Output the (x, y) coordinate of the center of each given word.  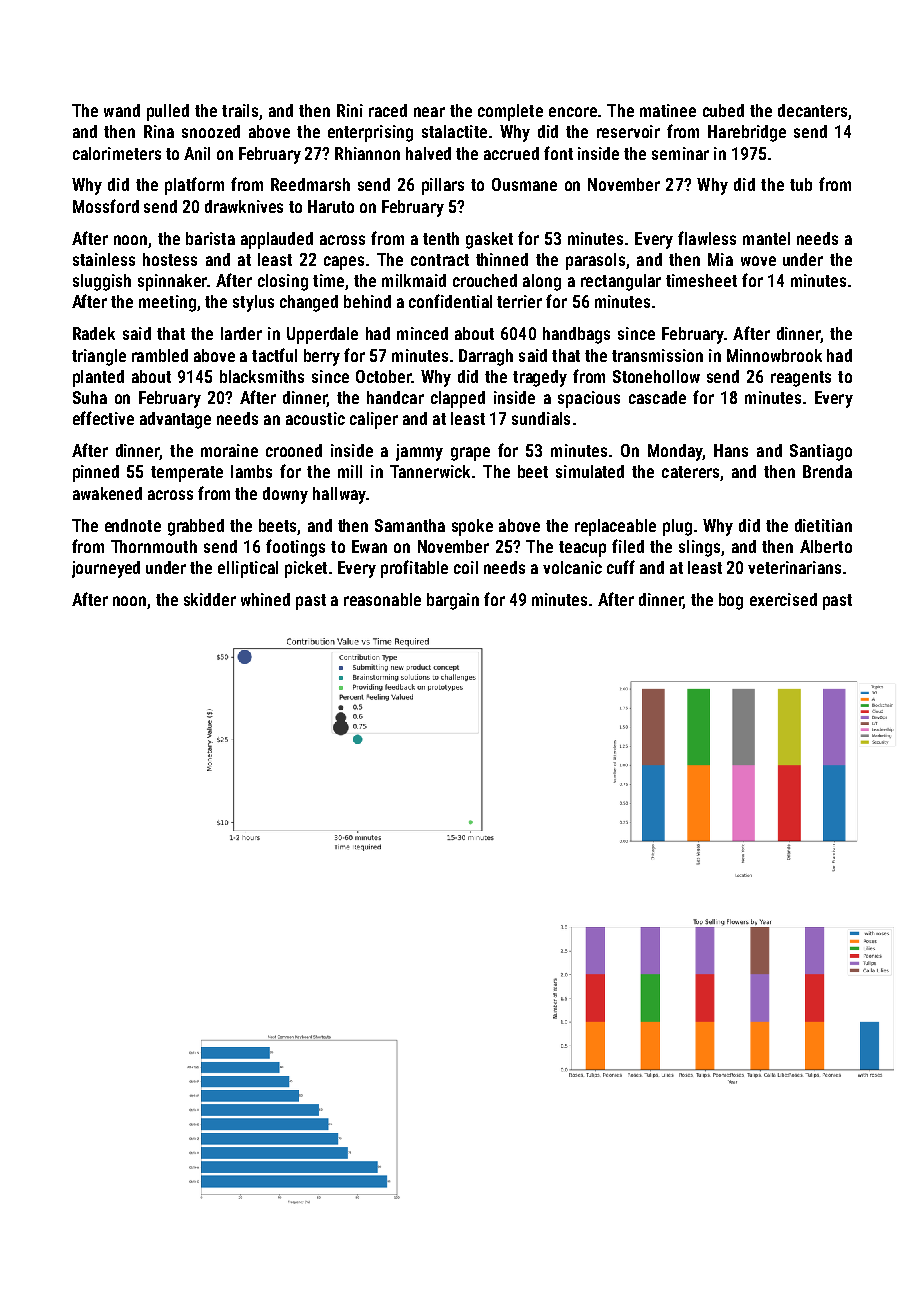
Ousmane (524, 184)
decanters (812, 110)
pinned (96, 473)
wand (122, 110)
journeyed (106, 569)
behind (367, 301)
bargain (453, 601)
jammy (419, 452)
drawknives (244, 206)
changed (309, 303)
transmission (657, 355)
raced (388, 110)
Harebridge (747, 133)
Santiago (821, 452)
